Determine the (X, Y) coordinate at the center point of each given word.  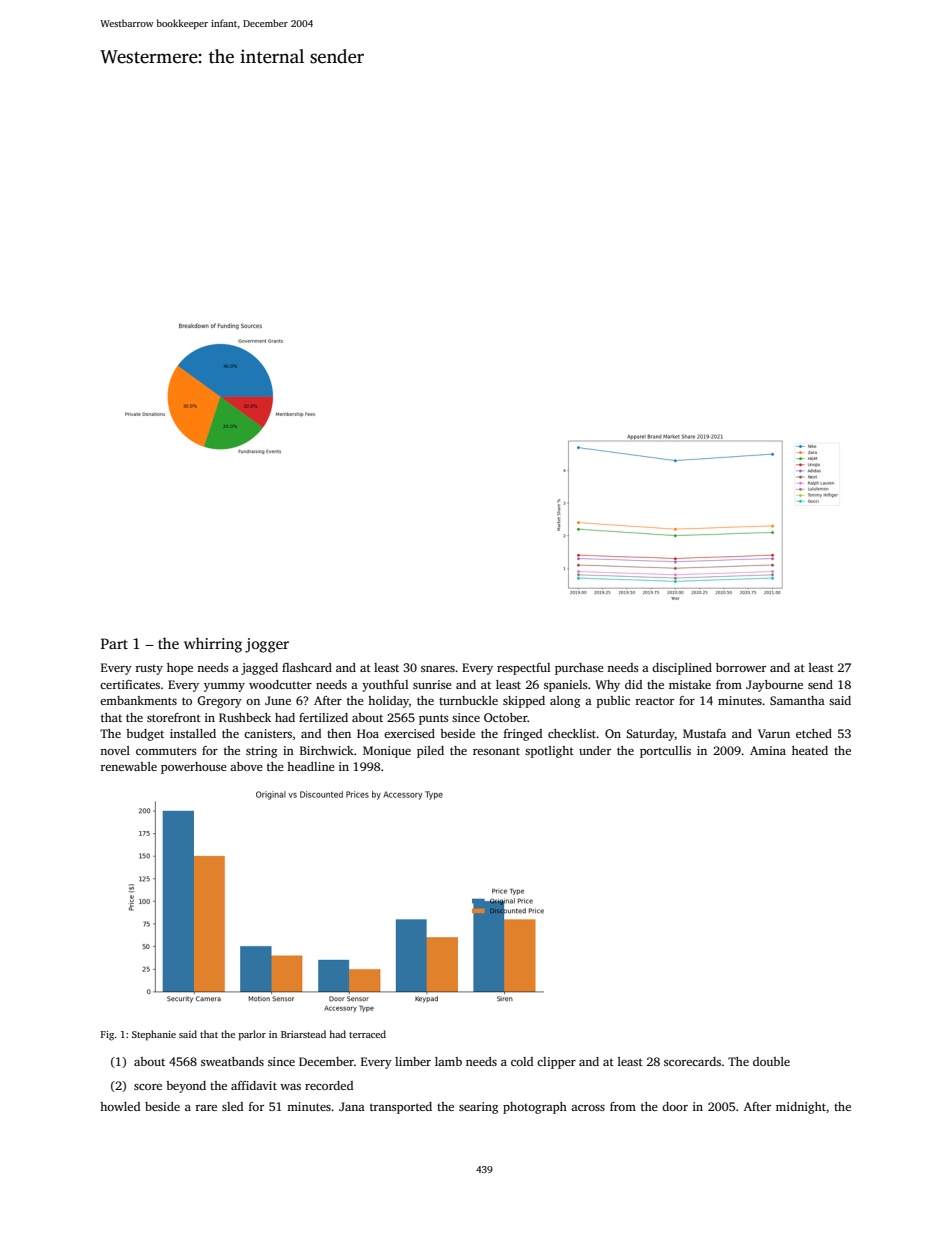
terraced (367, 1034)
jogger (267, 645)
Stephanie (154, 1035)
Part (114, 643)
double (771, 1061)
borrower (741, 667)
